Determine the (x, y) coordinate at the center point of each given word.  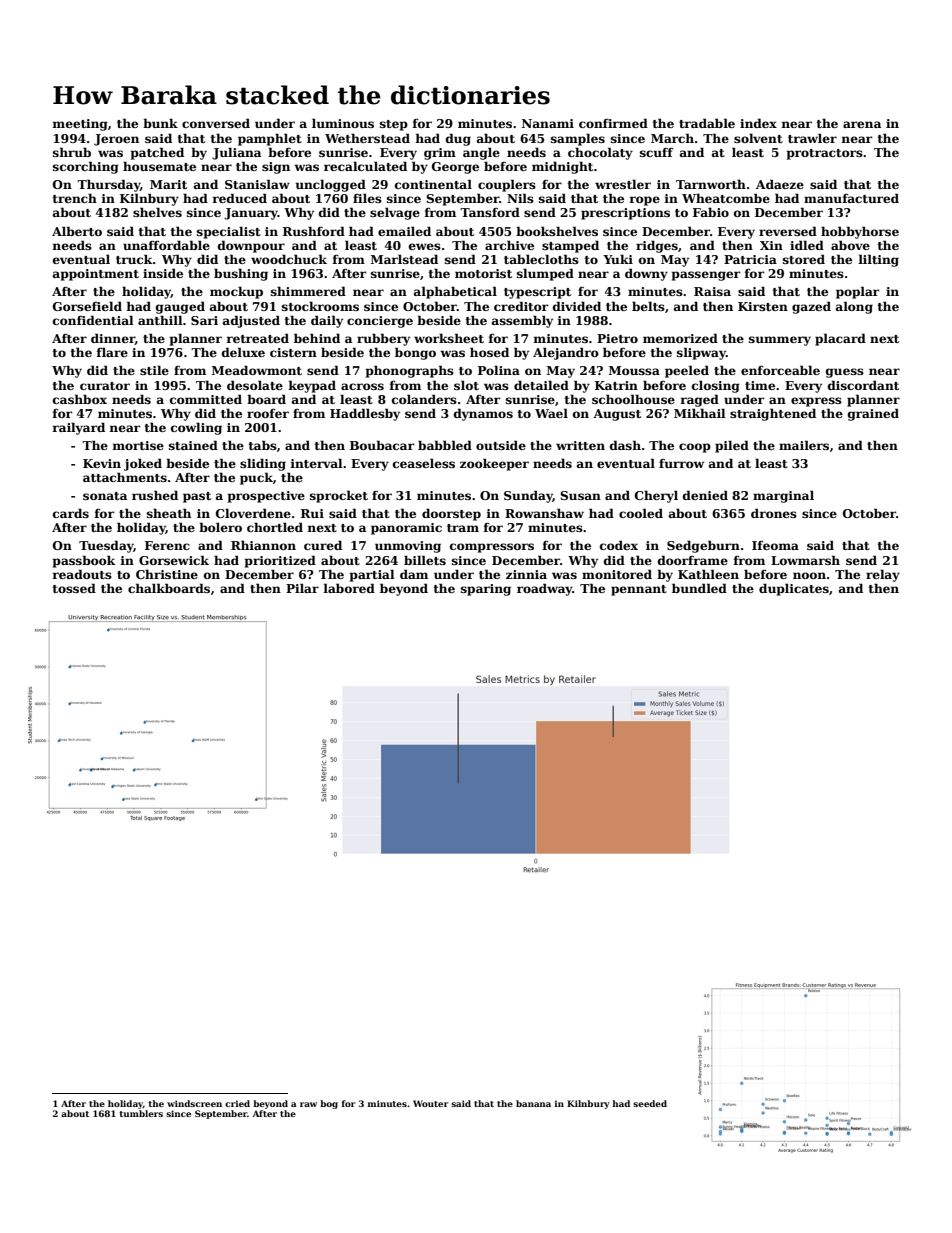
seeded (650, 1103)
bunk (160, 123)
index (758, 123)
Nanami (548, 123)
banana (533, 1103)
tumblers (141, 1113)
